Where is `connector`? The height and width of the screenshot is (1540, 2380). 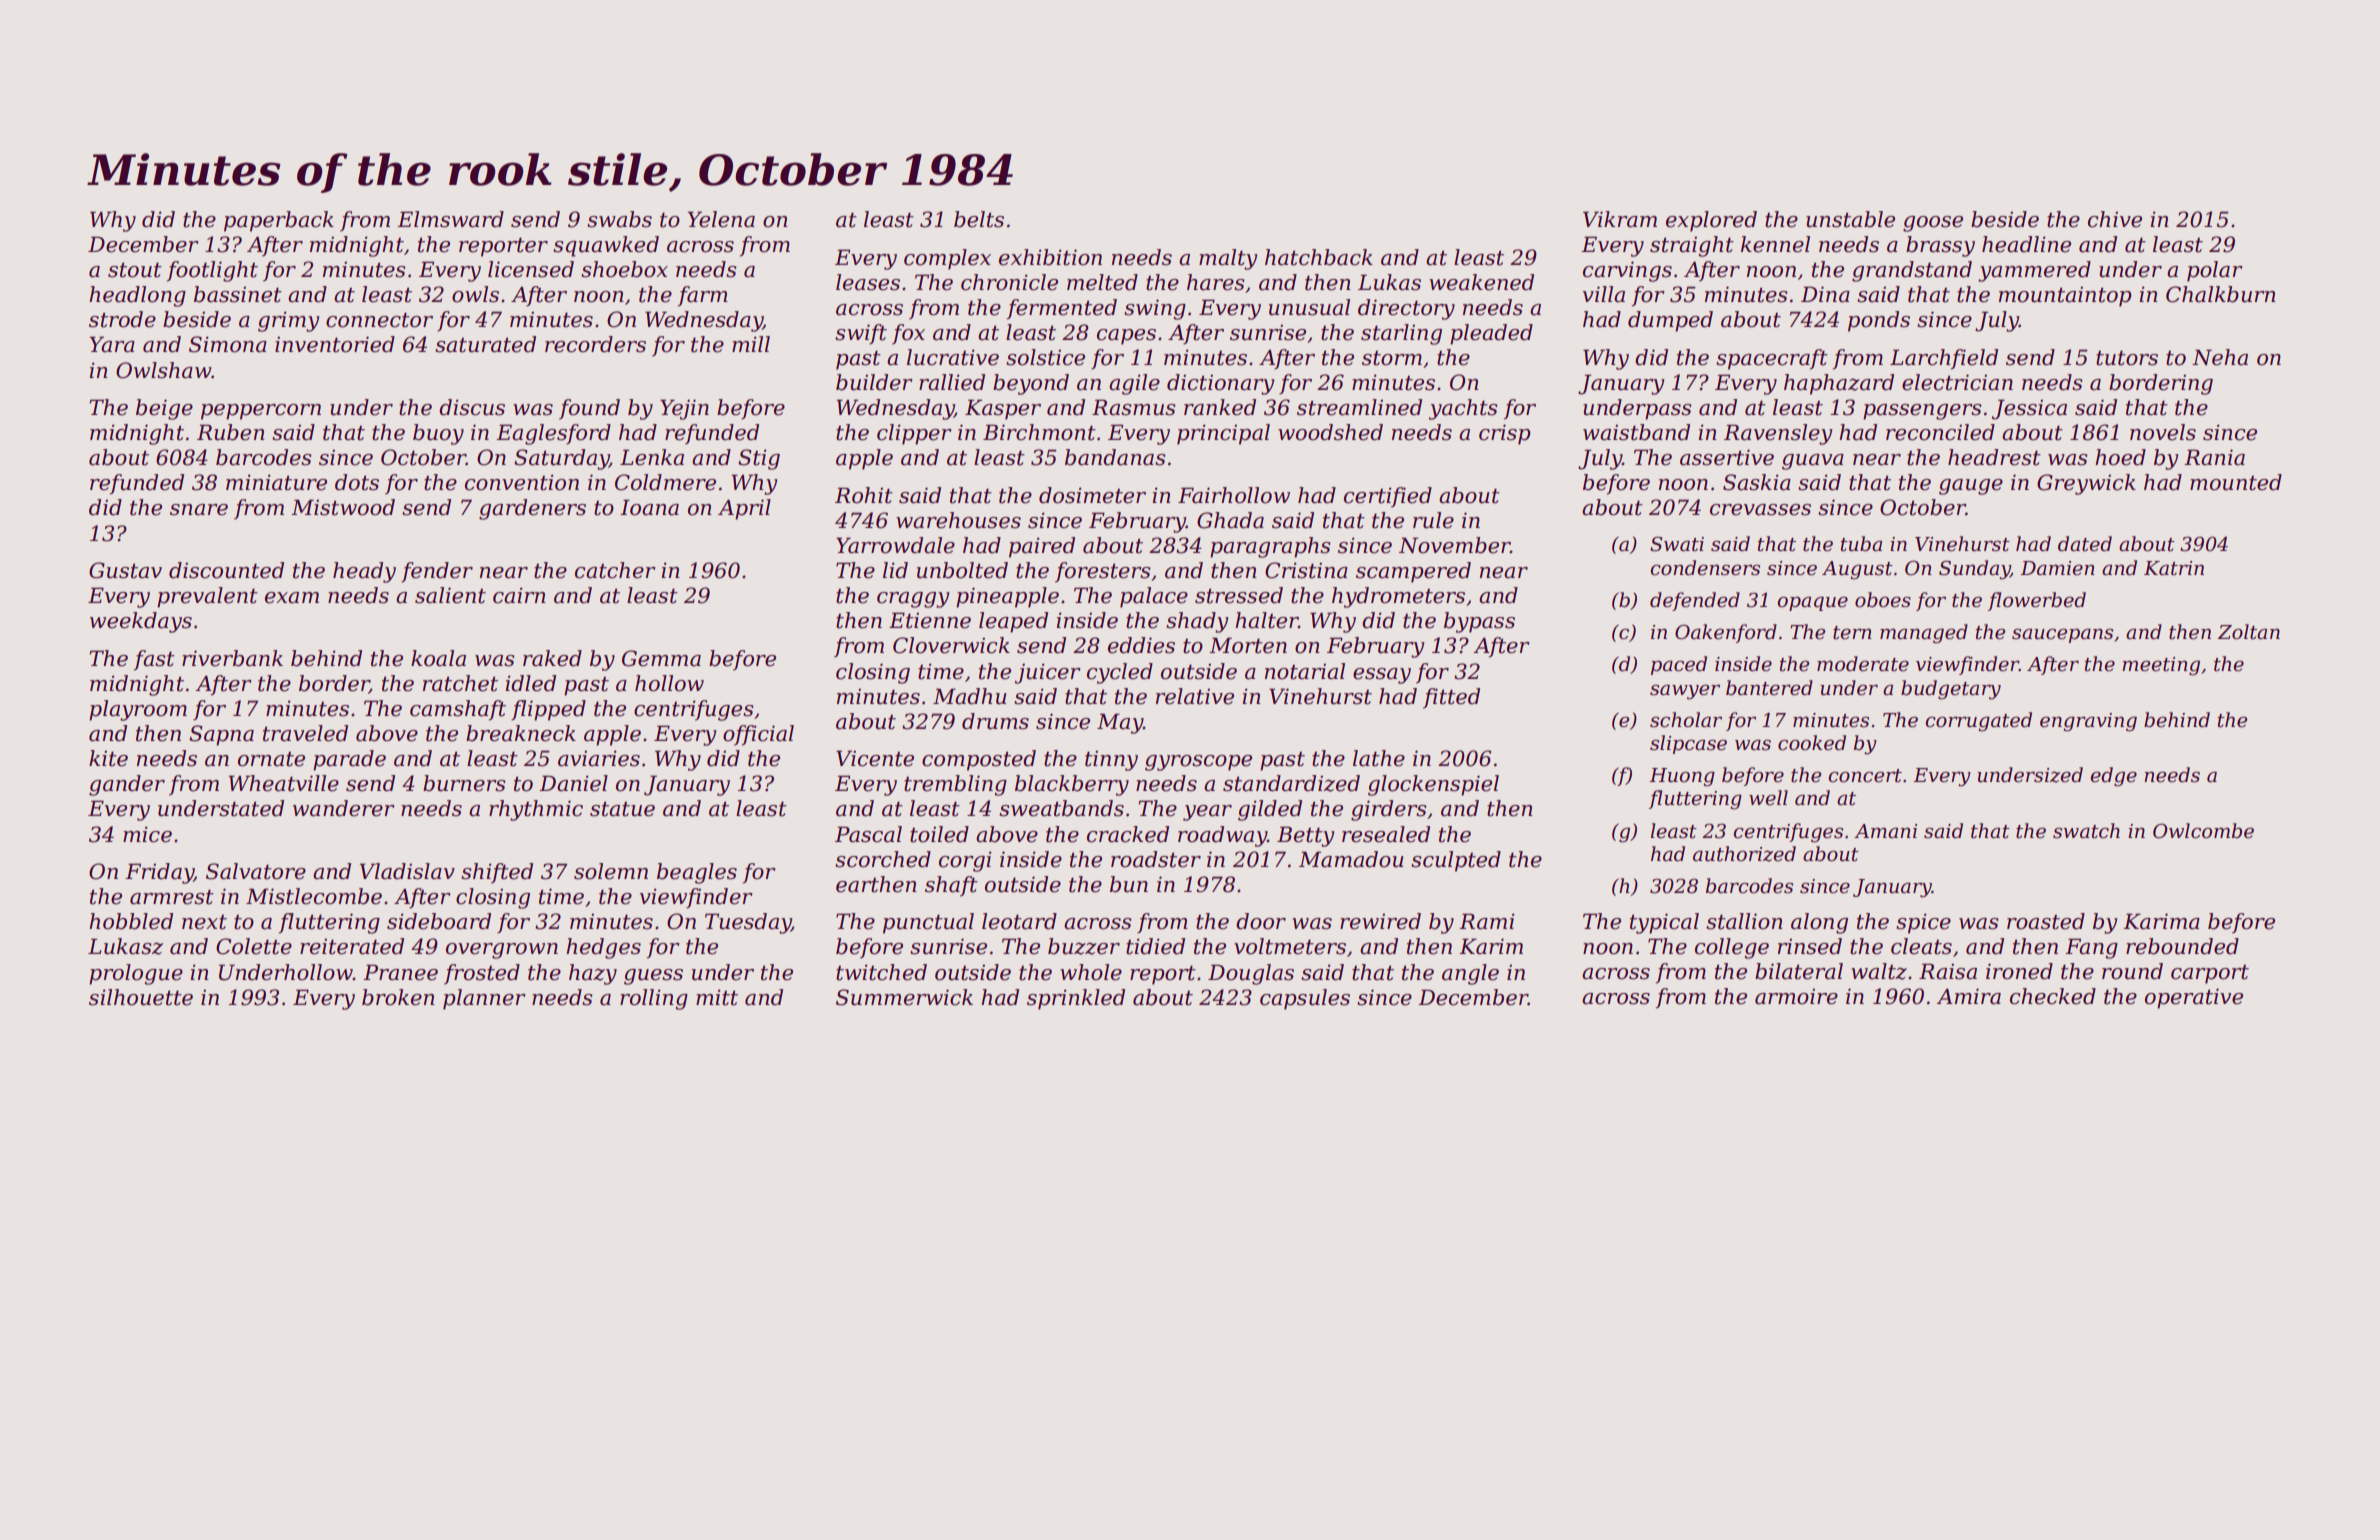
connector is located at coordinates (379, 320).
